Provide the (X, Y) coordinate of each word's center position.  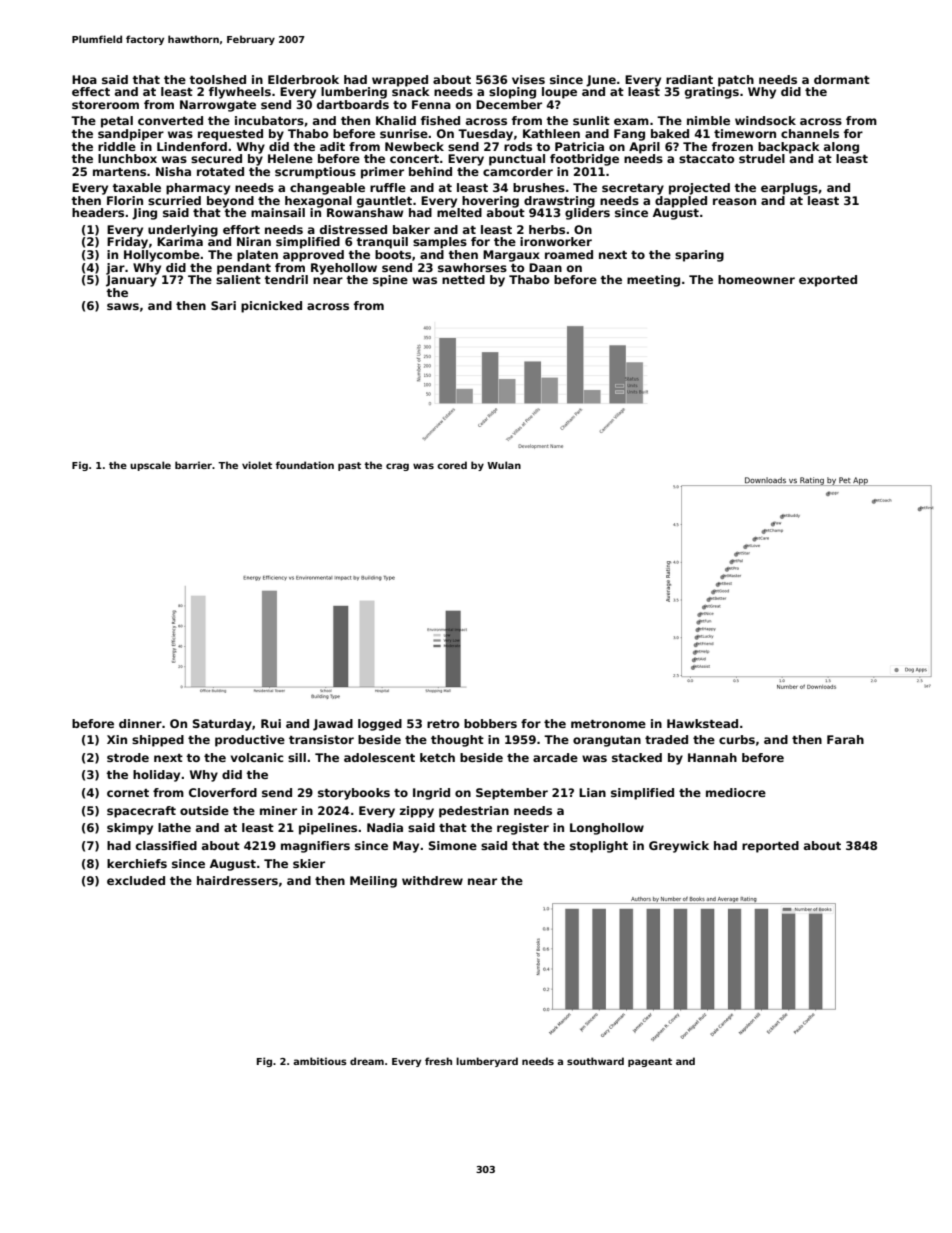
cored (452, 465)
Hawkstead (702, 723)
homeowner (756, 279)
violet (257, 465)
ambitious (320, 1061)
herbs (547, 229)
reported (770, 847)
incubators (269, 120)
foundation (305, 465)
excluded (136, 880)
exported (828, 281)
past (349, 466)
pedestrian (474, 812)
